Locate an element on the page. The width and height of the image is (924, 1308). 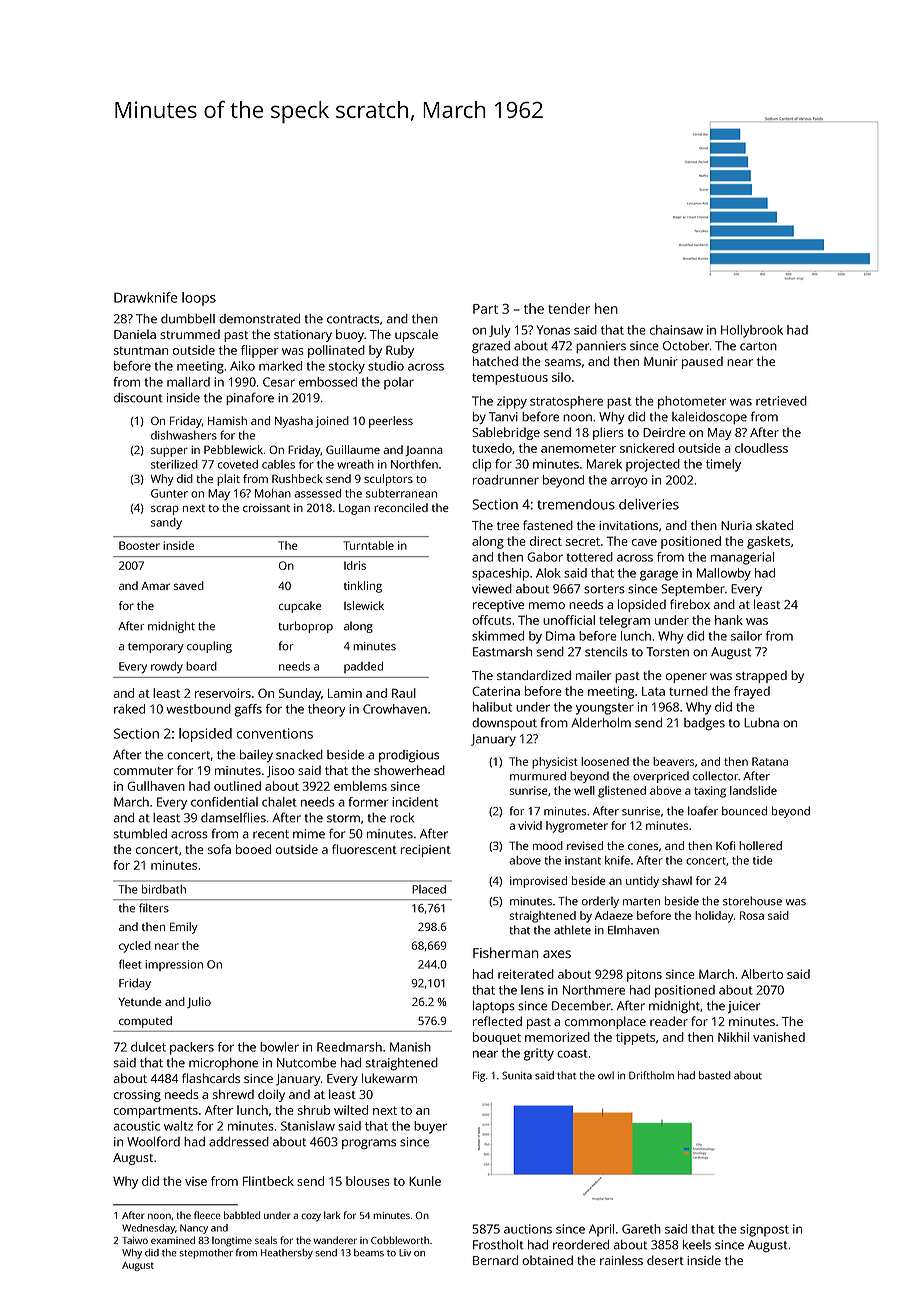
retrieved is located at coordinates (781, 401).
